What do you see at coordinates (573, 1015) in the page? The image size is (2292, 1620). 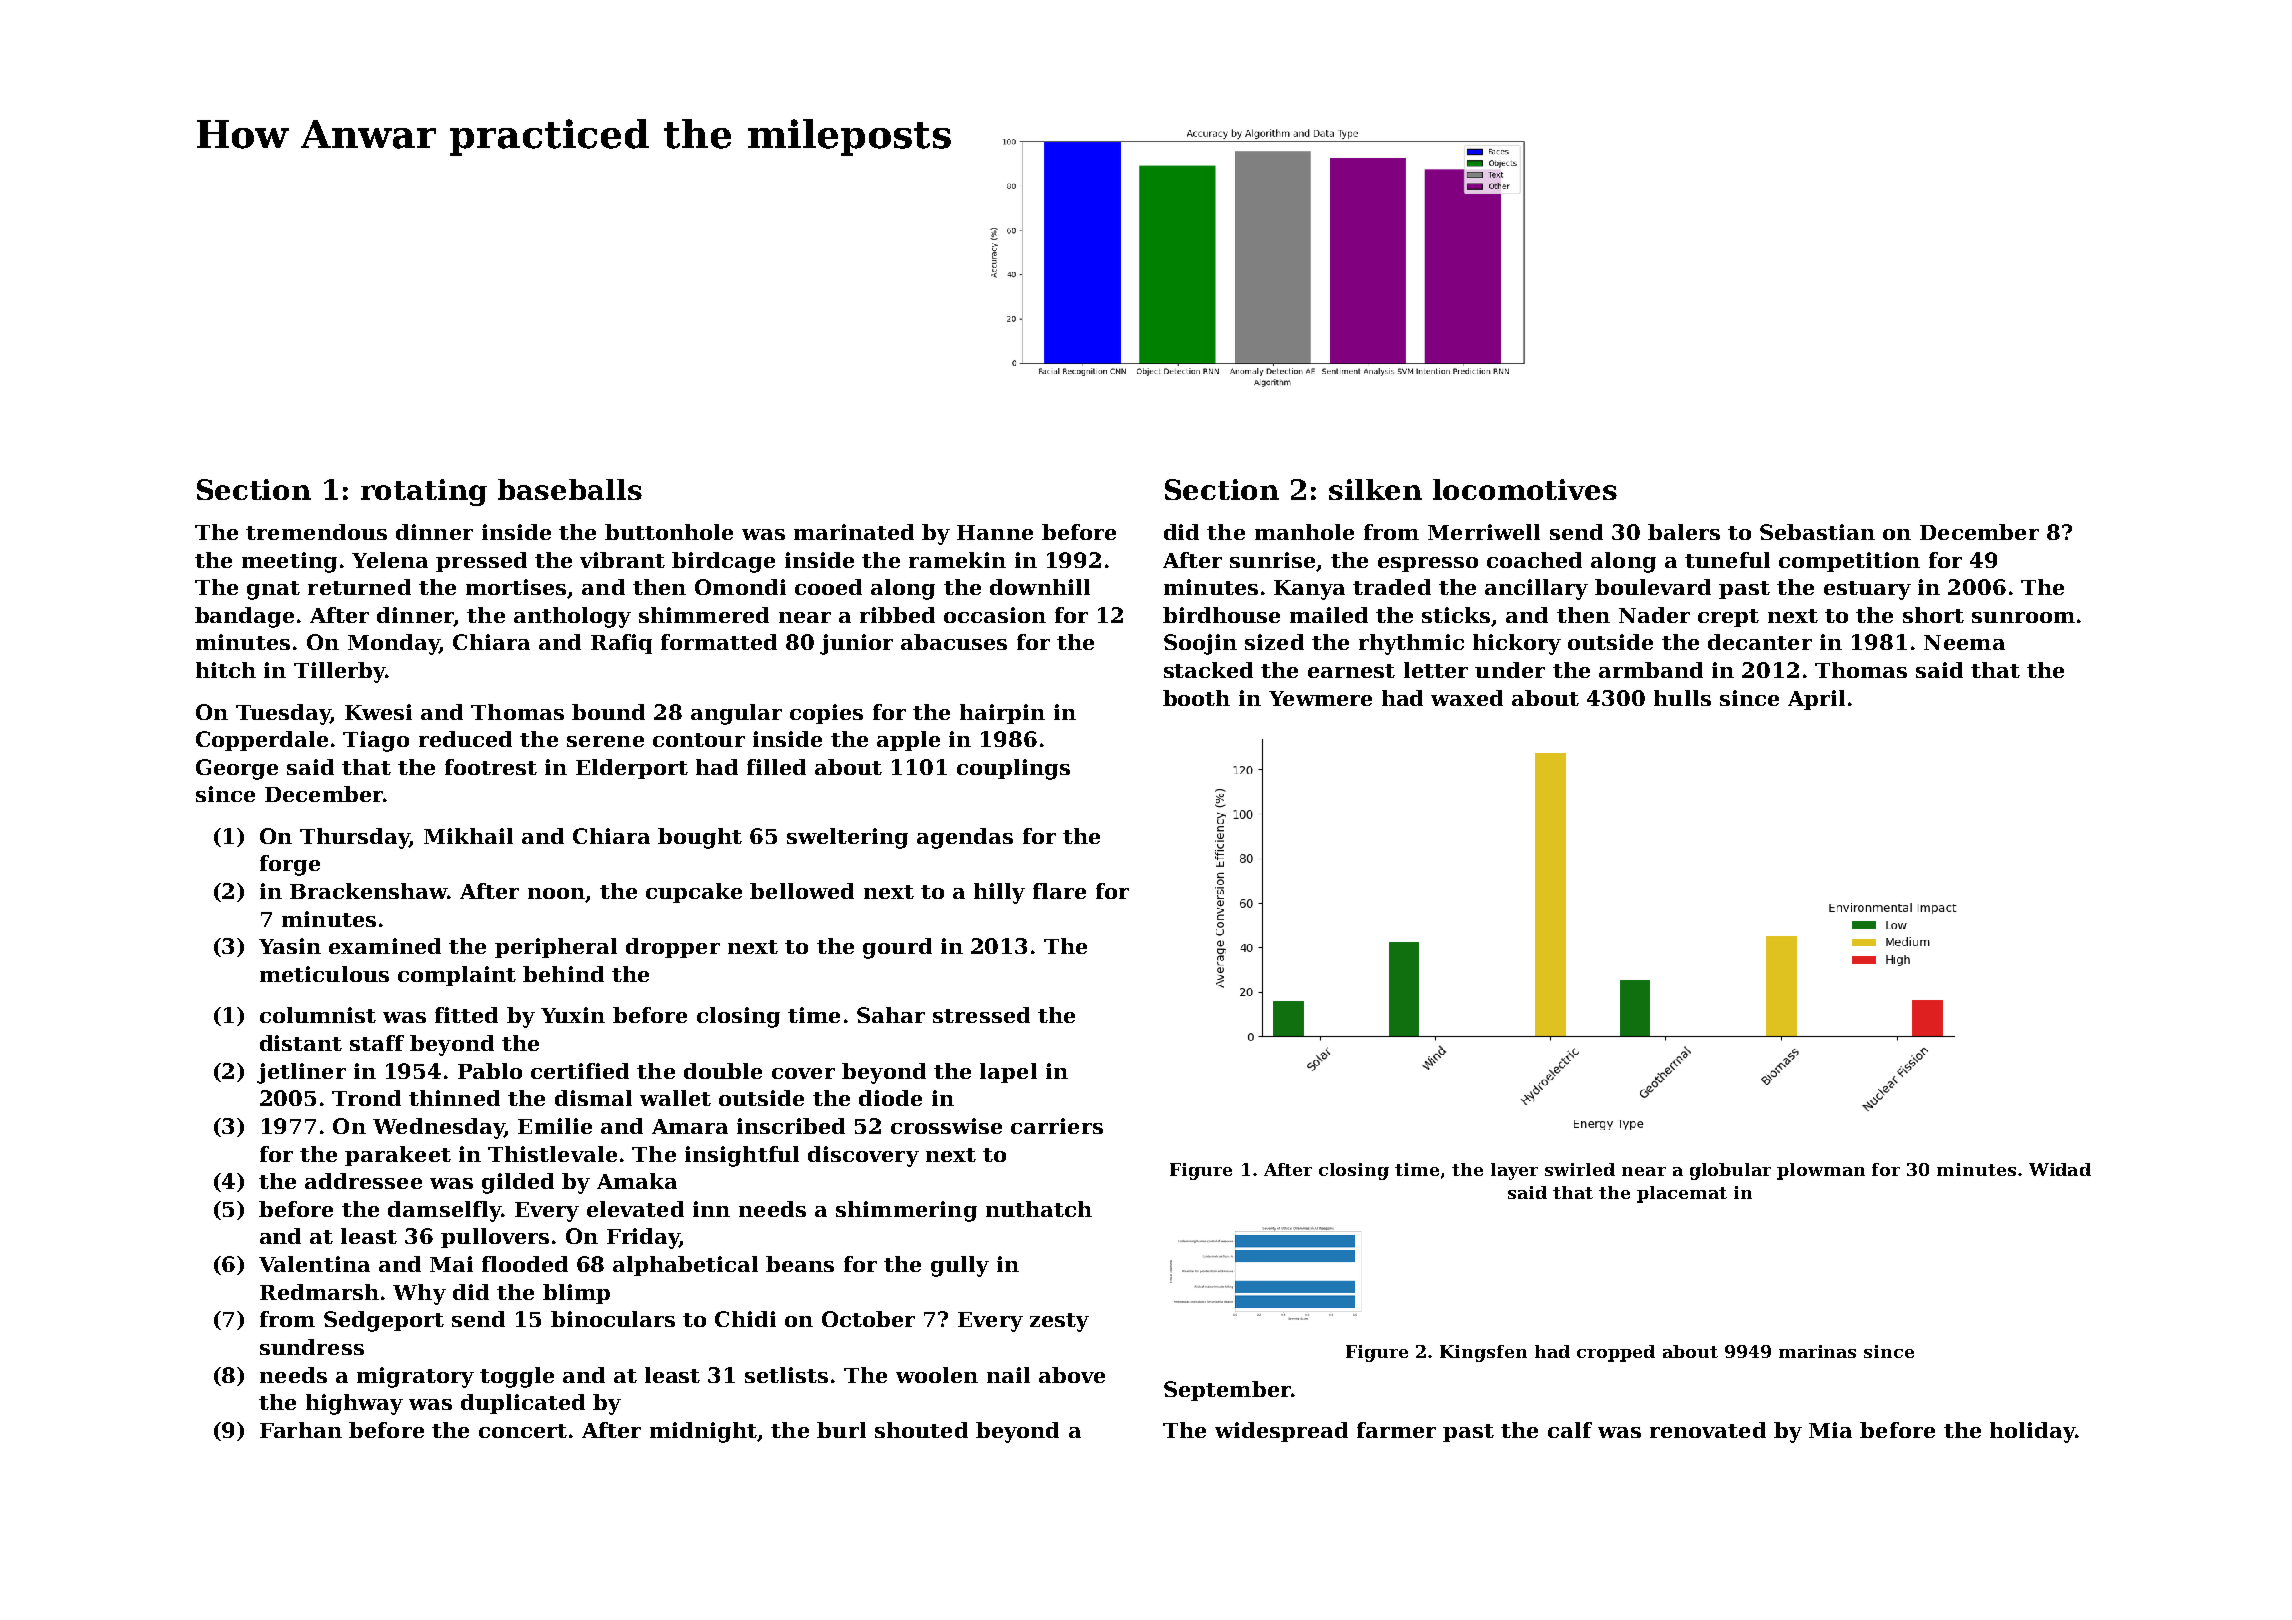 I see `Yuxin` at bounding box center [573, 1015].
